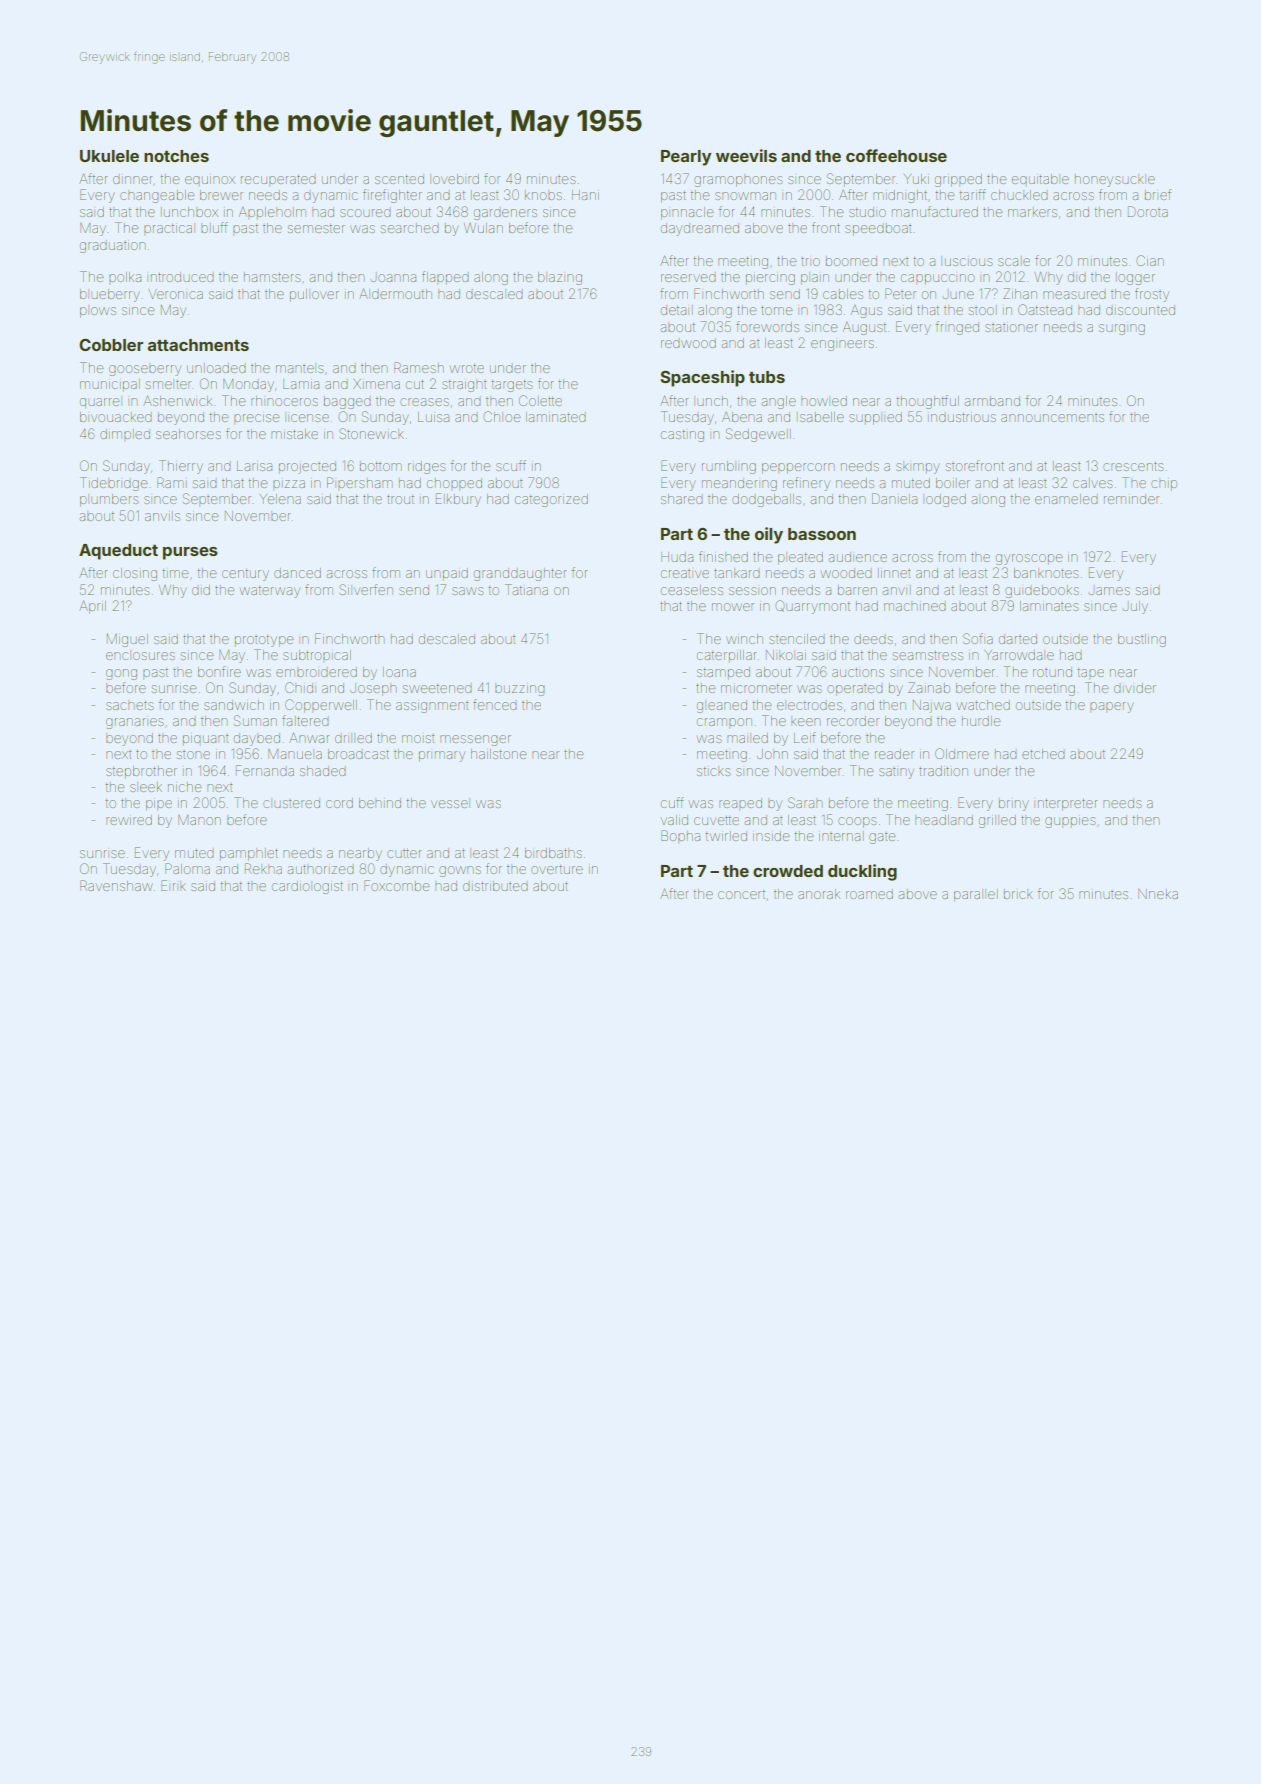 This page has width=1261, height=1784. What do you see at coordinates (733, 607) in the page?
I see `mower` at bounding box center [733, 607].
